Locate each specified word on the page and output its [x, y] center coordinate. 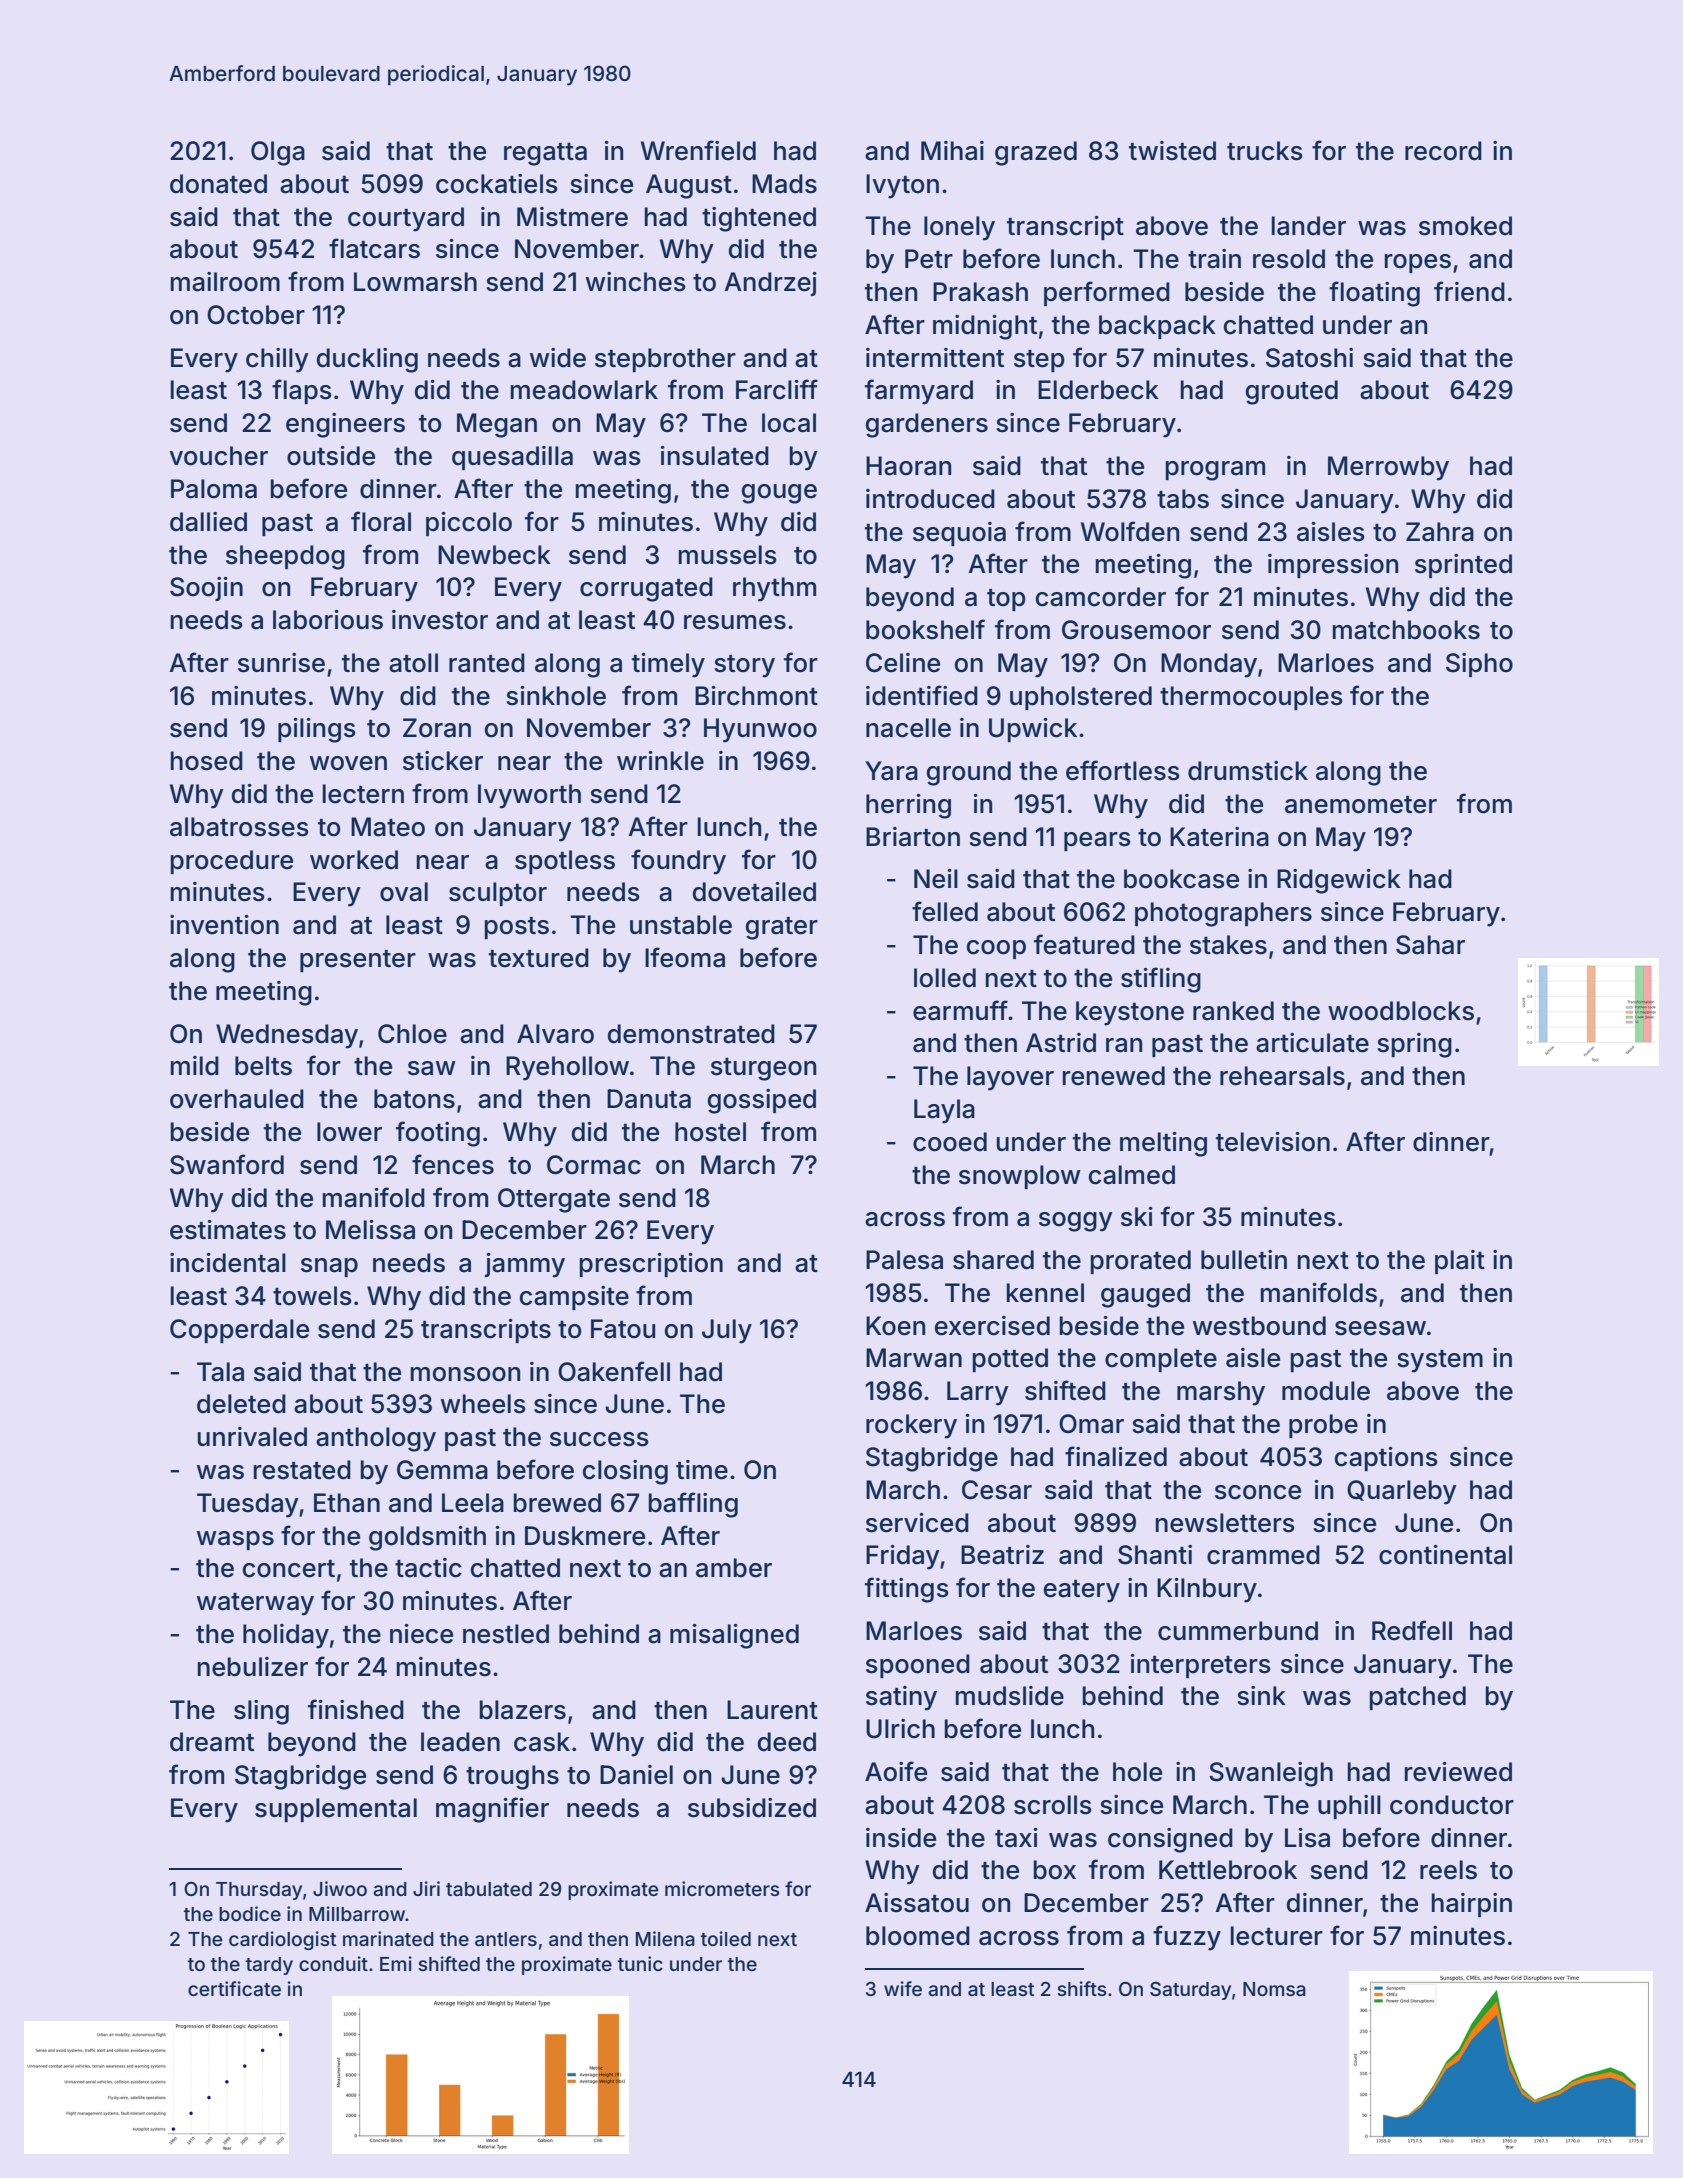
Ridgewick [1339, 881]
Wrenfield [698, 150]
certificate [234, 1988]
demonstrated [691, 1034]
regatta [545, 154]
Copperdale [239, 1331]
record [1443, 151]
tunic [640, 1963]
